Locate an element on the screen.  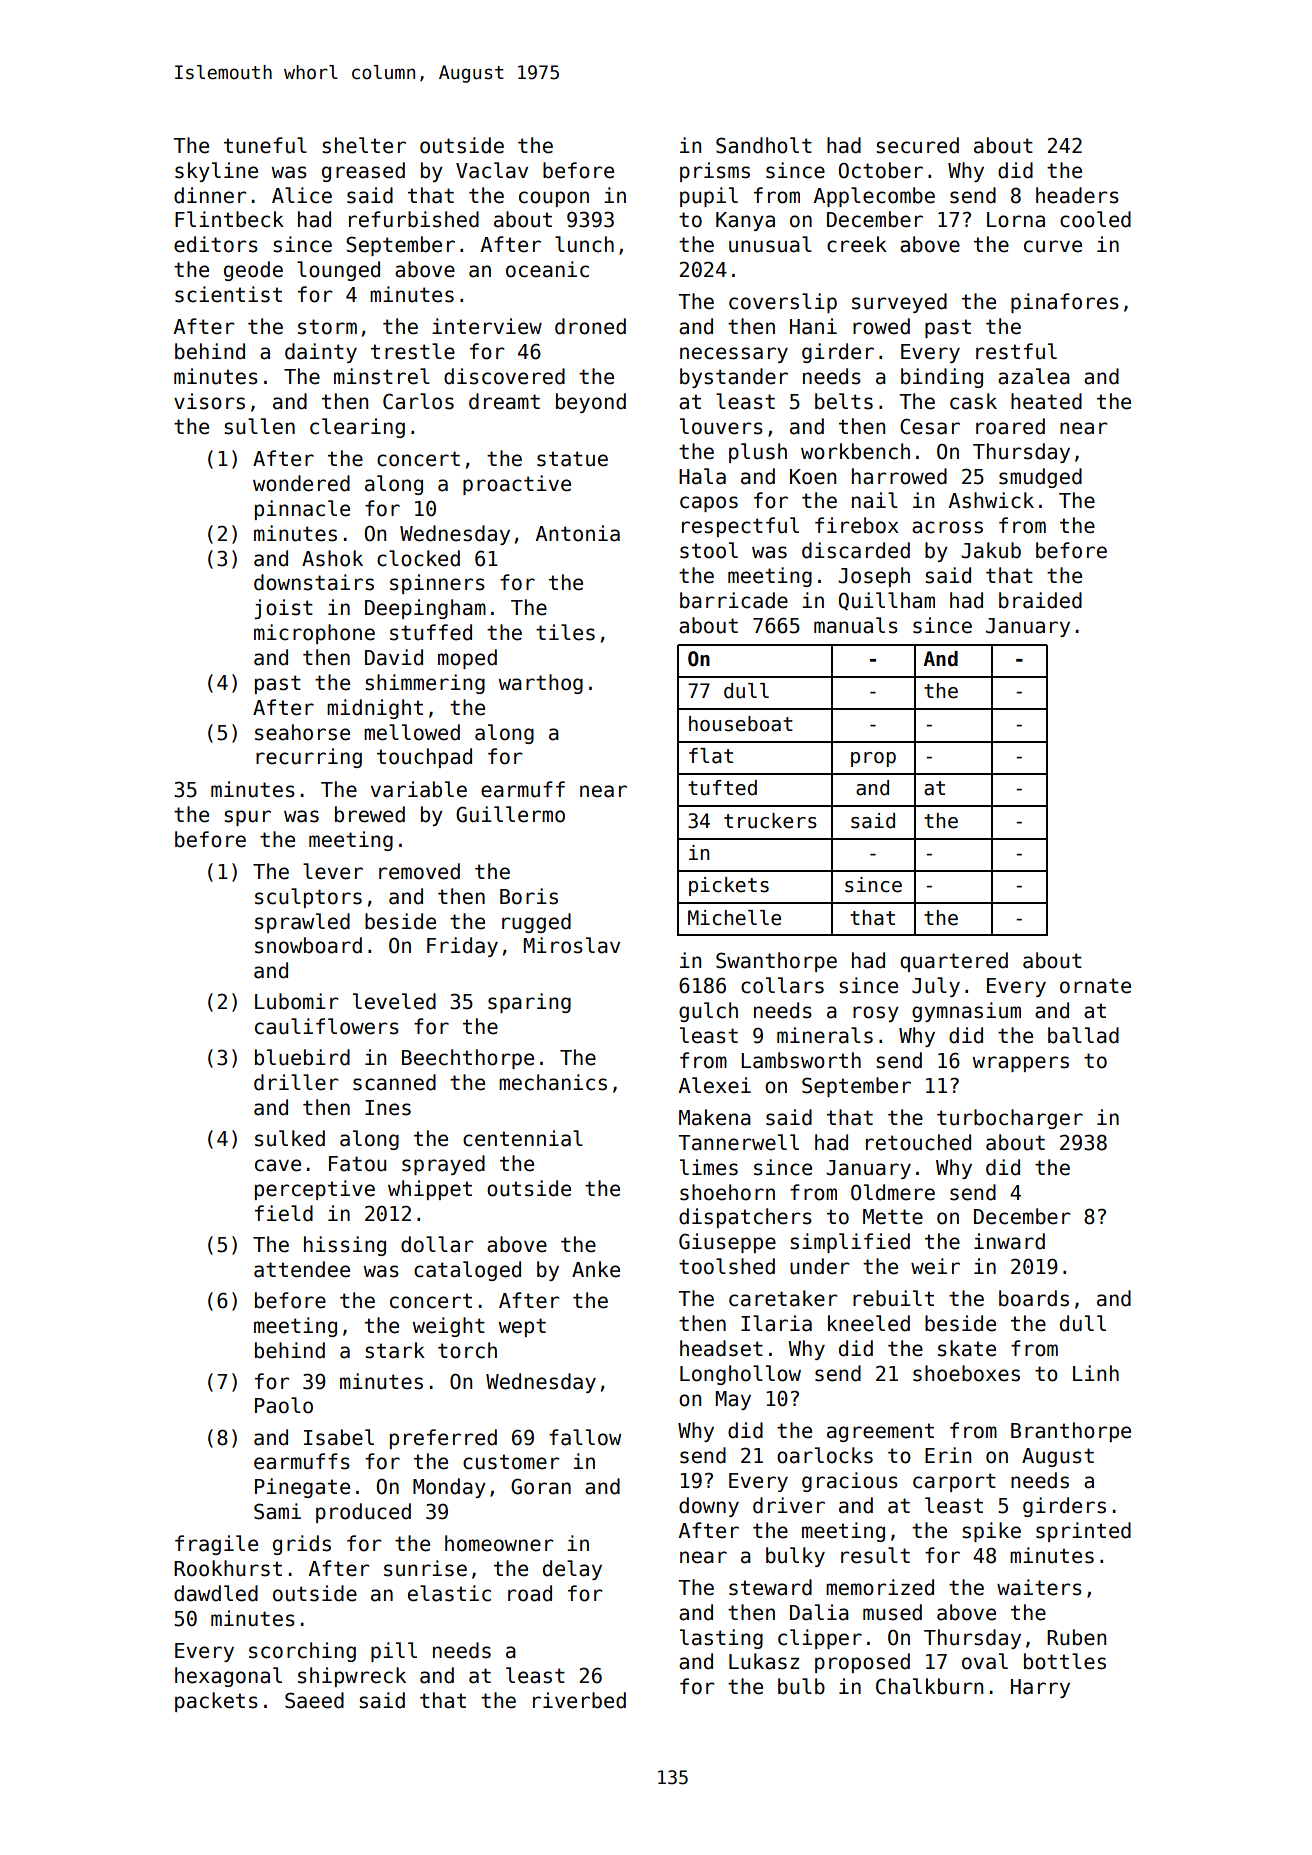
Carlos is located at coordinates (418, 401).
